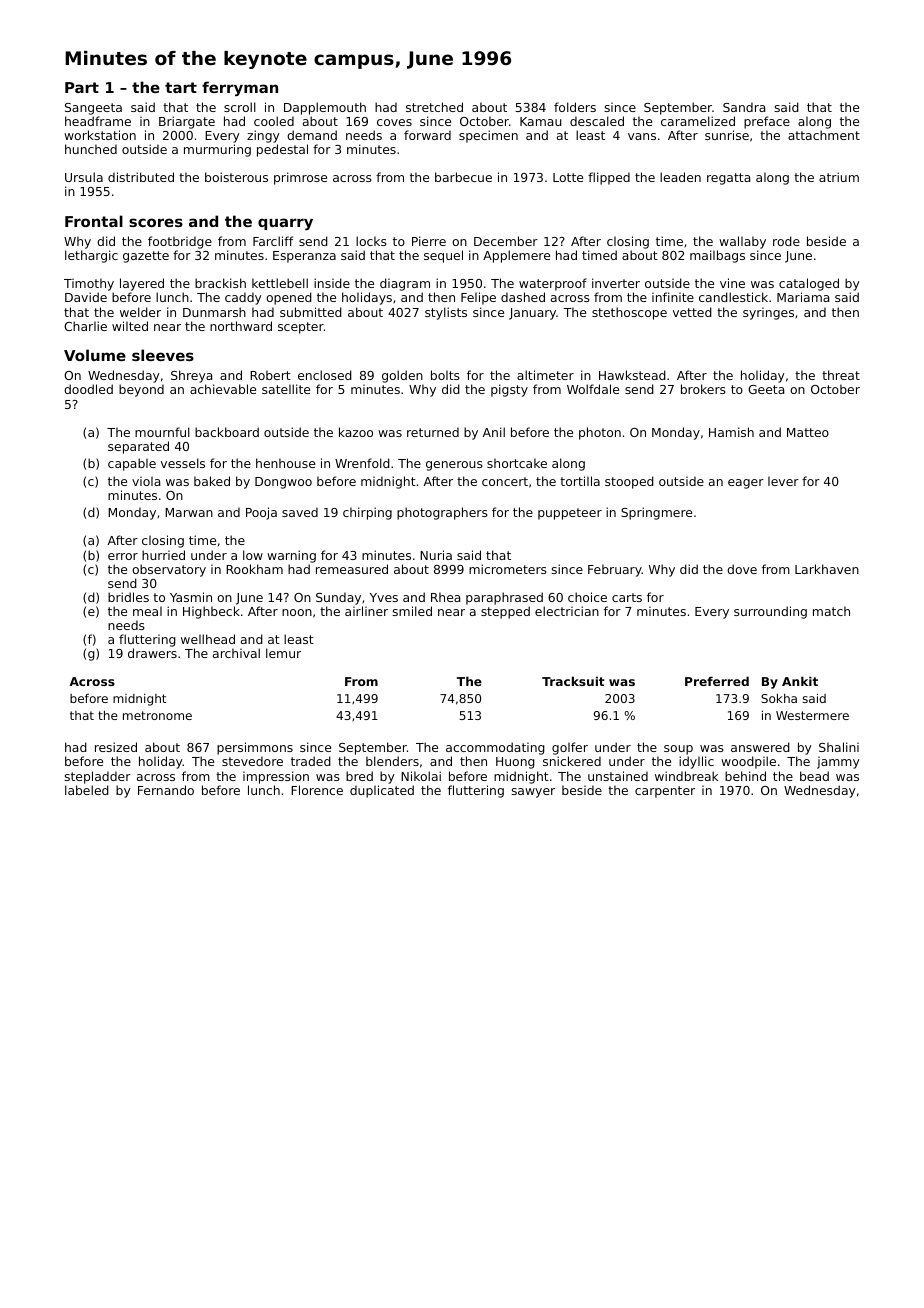 The width and height of the screenshot is (924, 1308). Describe the element at coordinates (156, 222) in the screenshot. I see `scores` at that location.
